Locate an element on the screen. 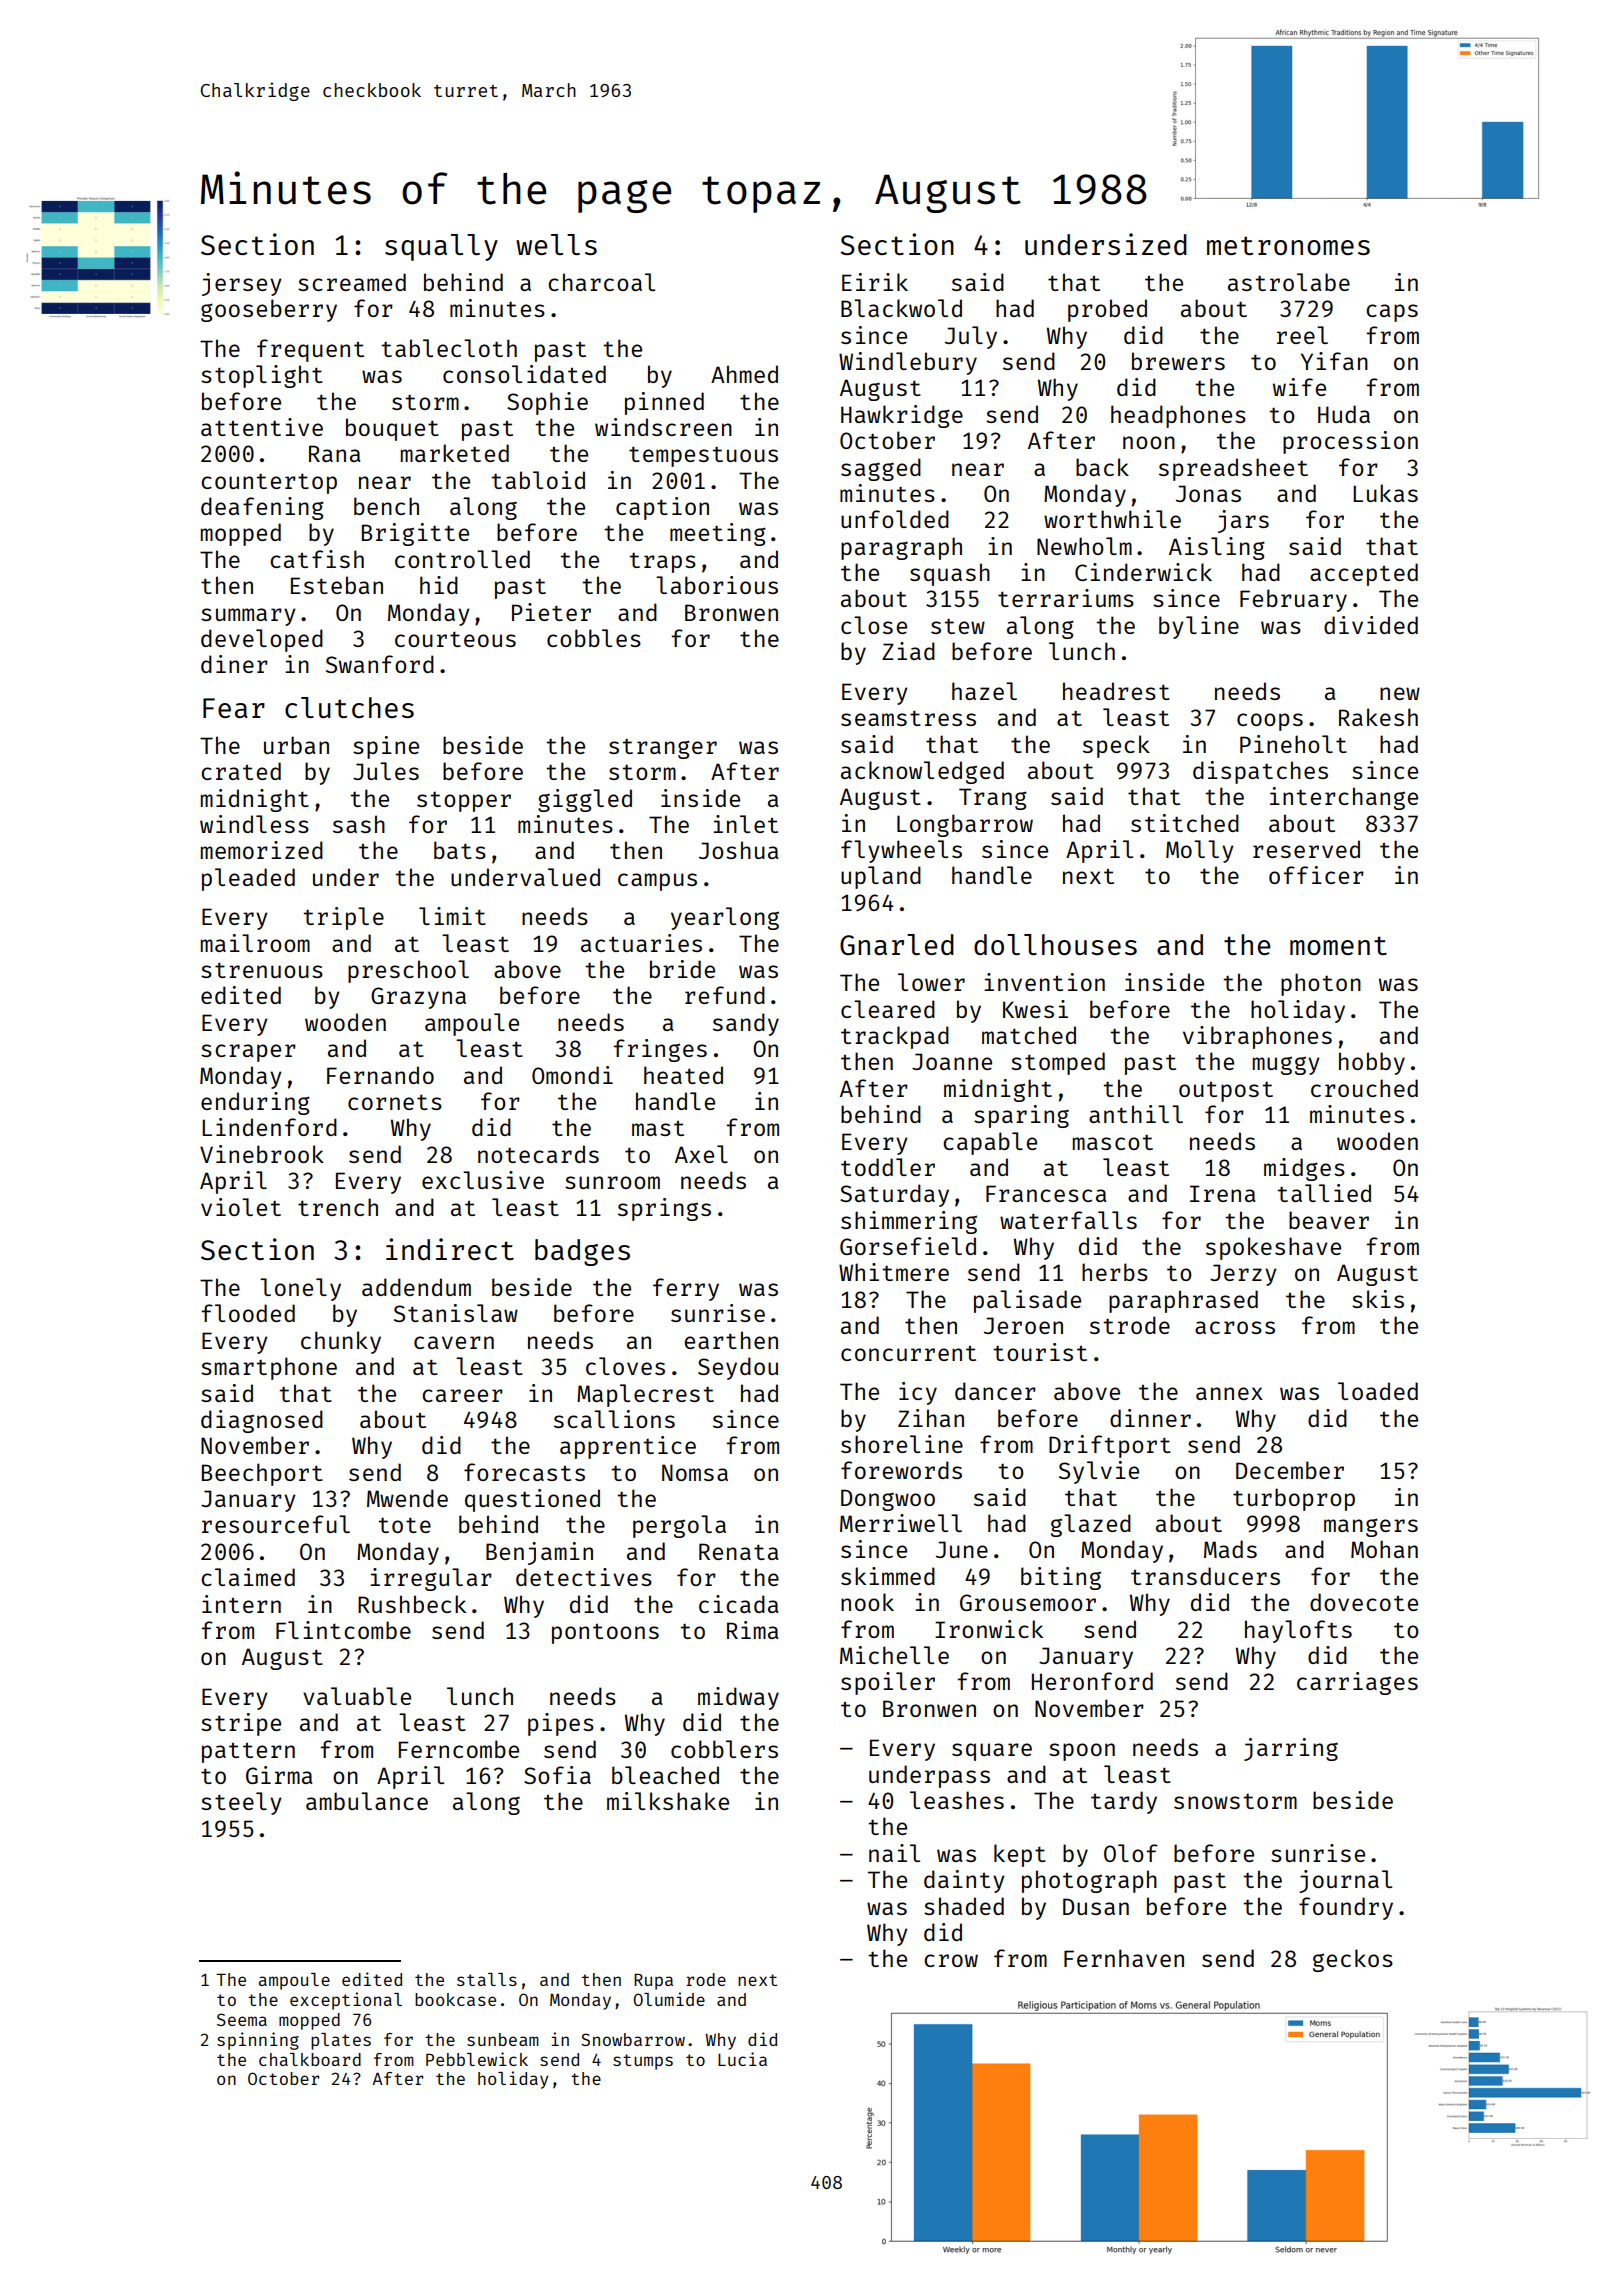 Image resolution: width=1620 pixels, height=2292 pixels. headphones is located at coordinates (1178, 416).
